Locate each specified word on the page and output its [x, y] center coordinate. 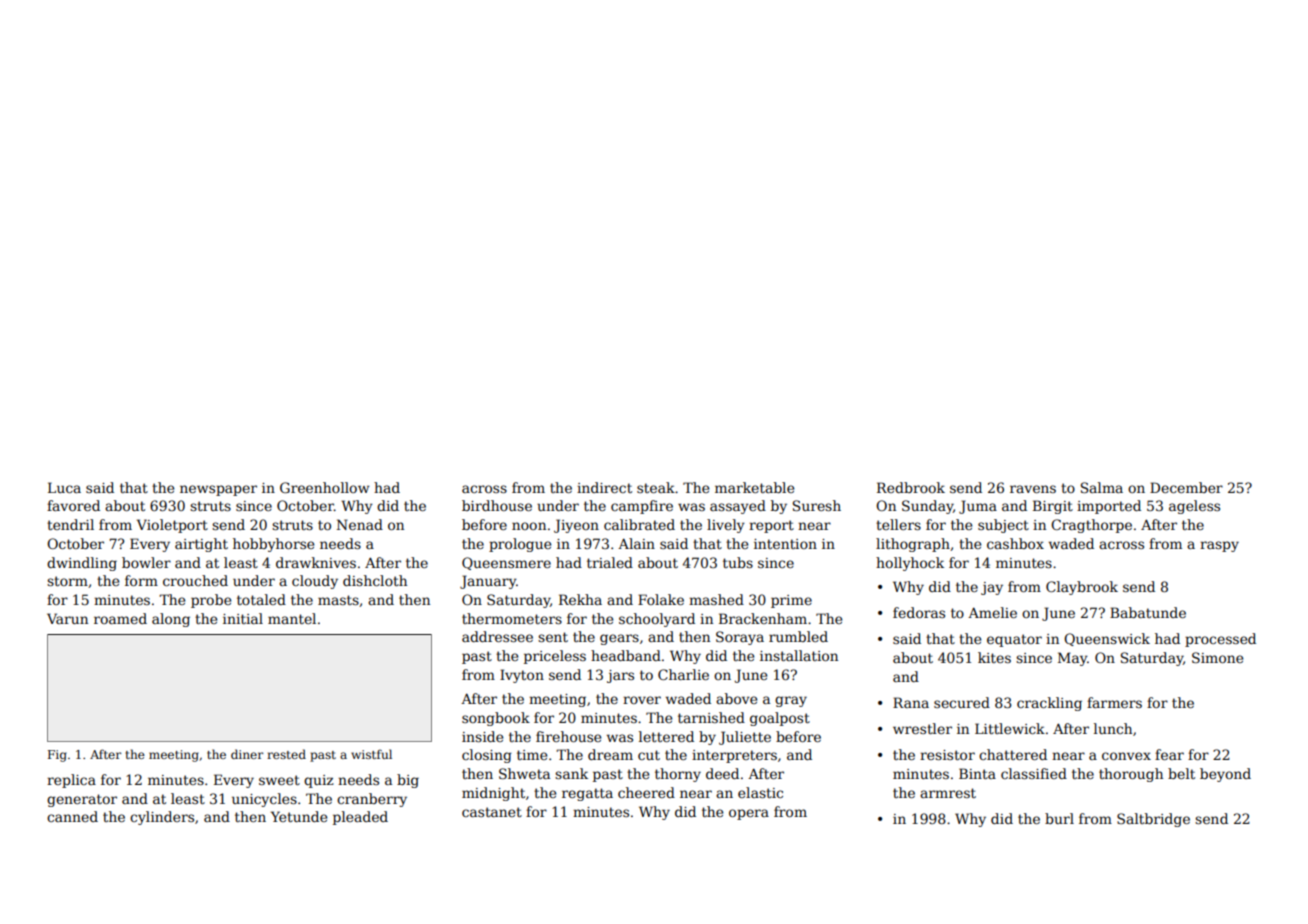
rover [642, 700]
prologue [520, 545]
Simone [1217, 657]
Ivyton [522, 676]
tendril [70, 524]
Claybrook [1082, 588]
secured [962, 702]
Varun [67, 618]
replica [71, 781]
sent [553, 637]
